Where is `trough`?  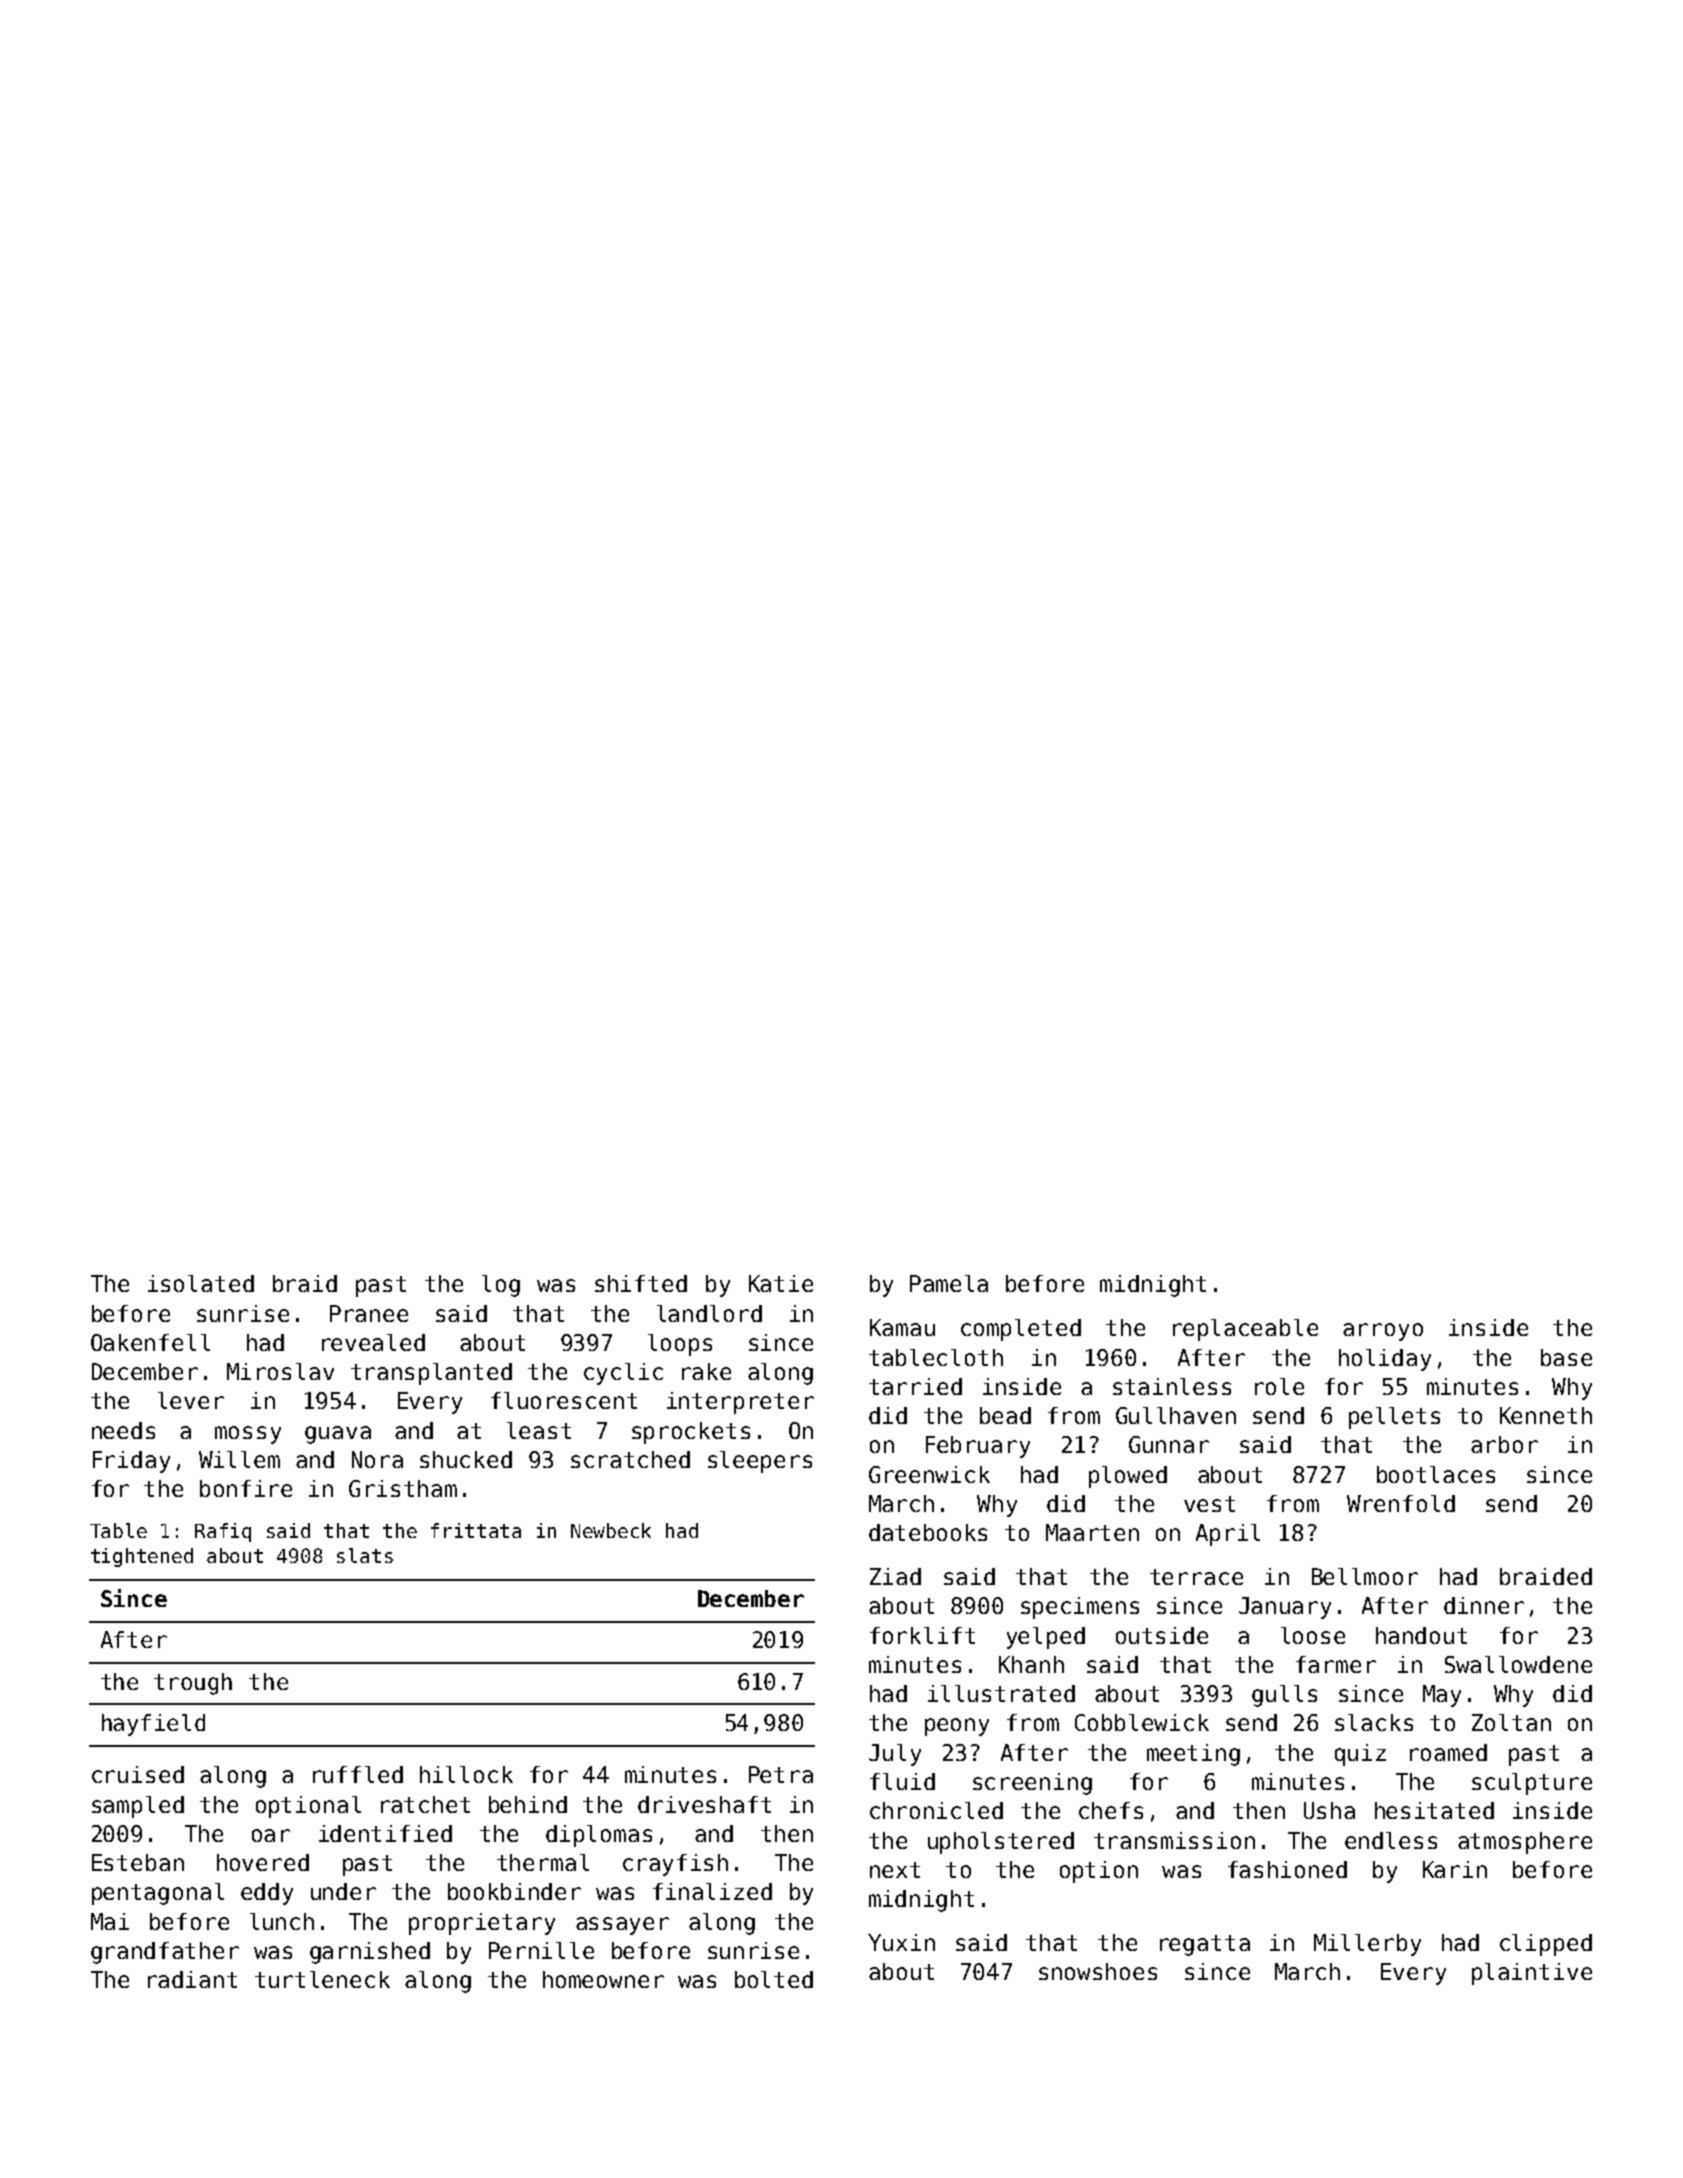
trough is located at coordinates (193, 1684).
